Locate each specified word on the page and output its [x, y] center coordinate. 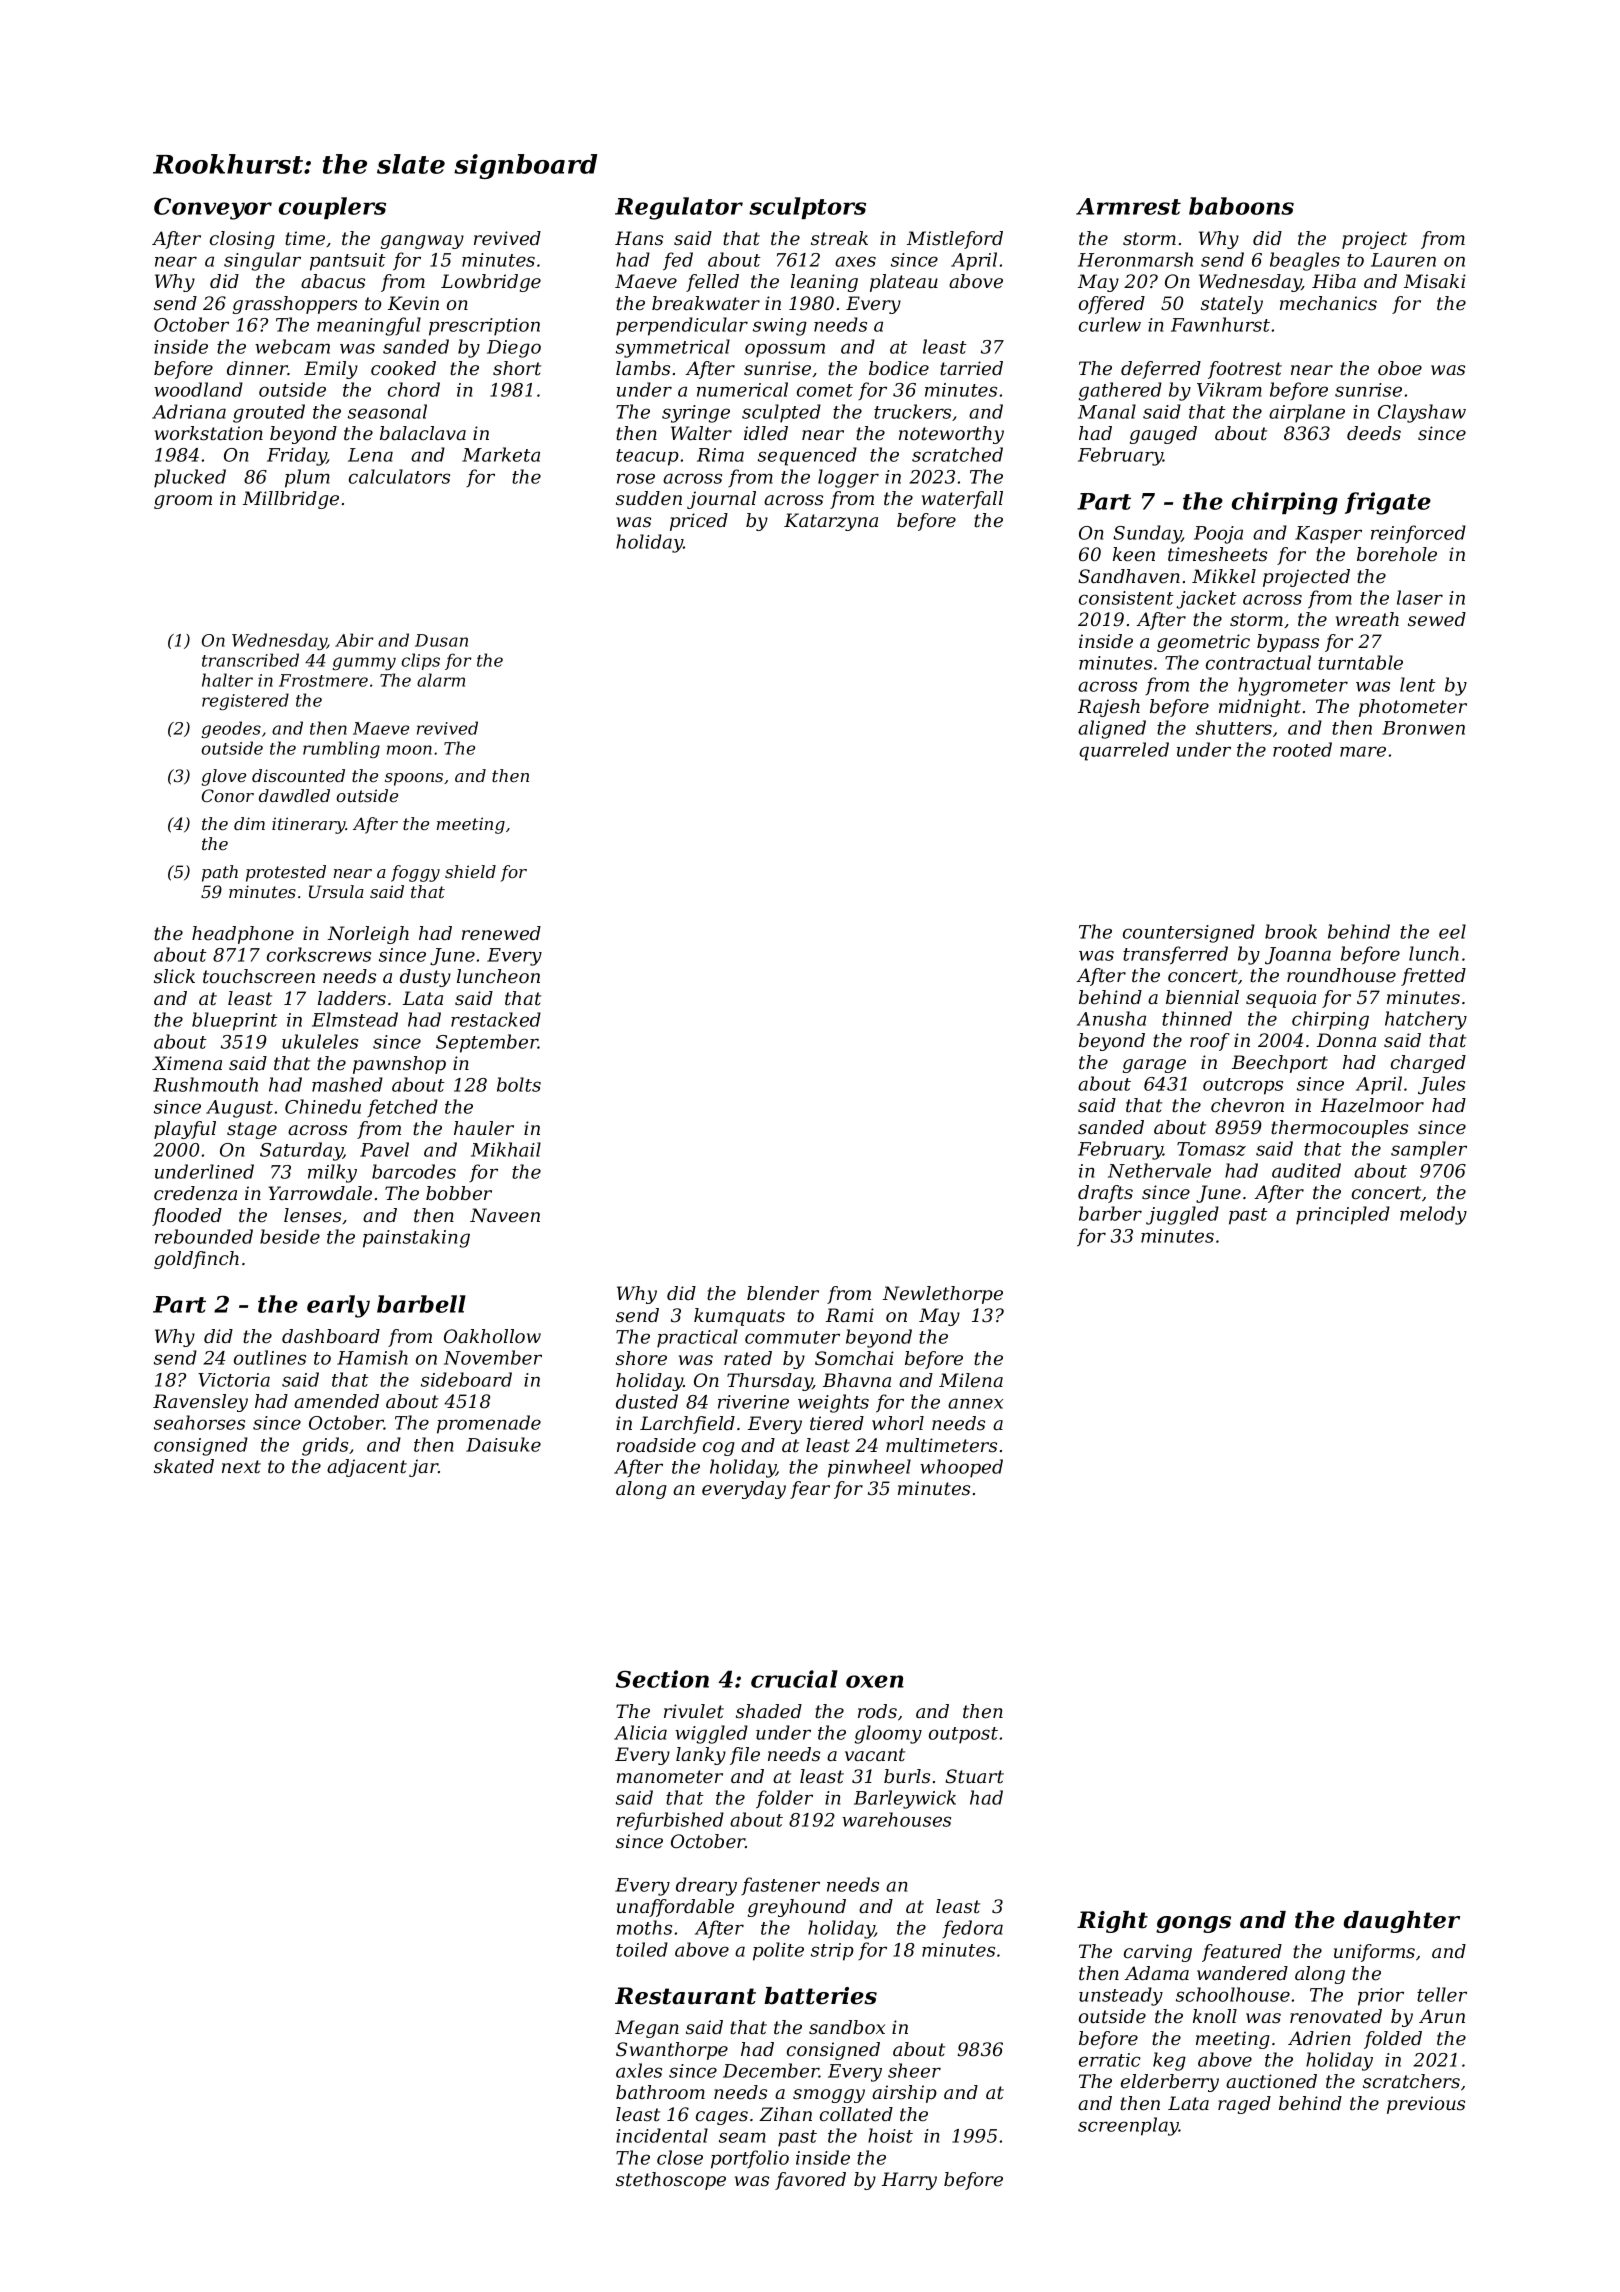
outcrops [1243, 1086]
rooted [1302, 749]
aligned [1112, 729]
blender [783, 1293]
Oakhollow [492, 1336]
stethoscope [671, 2181]
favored [810, 2181]
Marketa [501, 454]
